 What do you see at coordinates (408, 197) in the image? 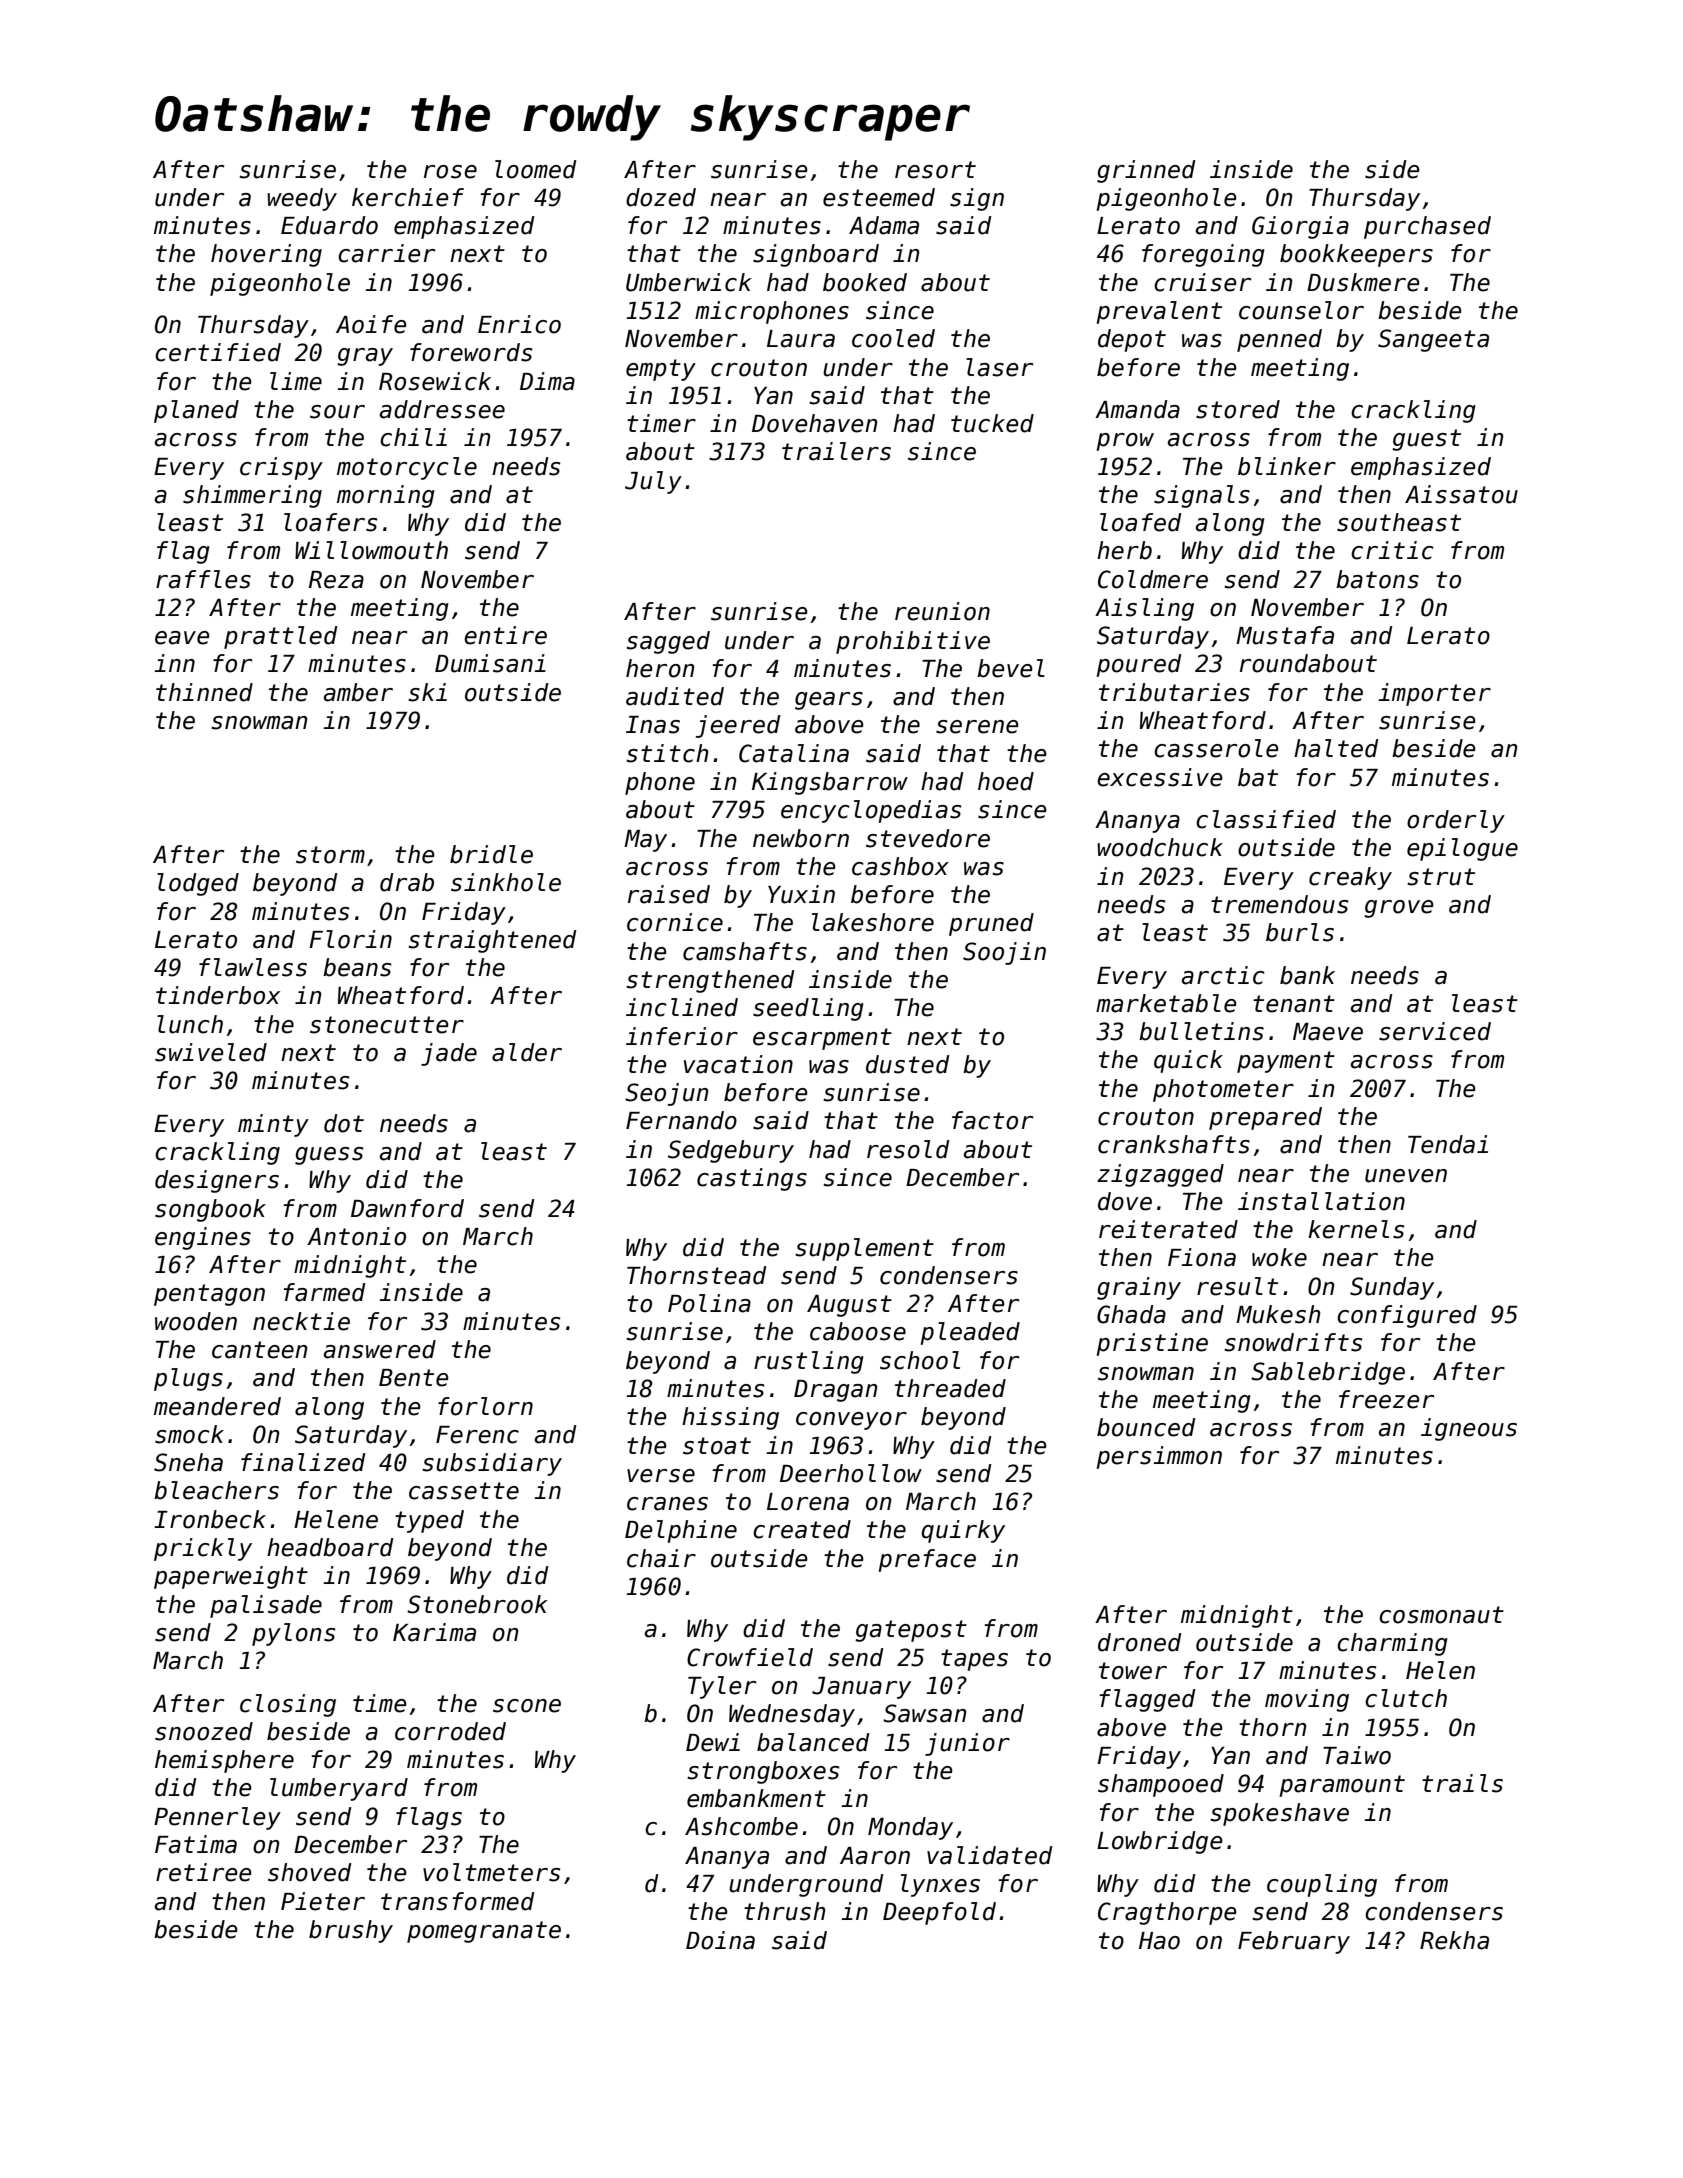
I see `kerchief` at bounding box center [408, 197].
